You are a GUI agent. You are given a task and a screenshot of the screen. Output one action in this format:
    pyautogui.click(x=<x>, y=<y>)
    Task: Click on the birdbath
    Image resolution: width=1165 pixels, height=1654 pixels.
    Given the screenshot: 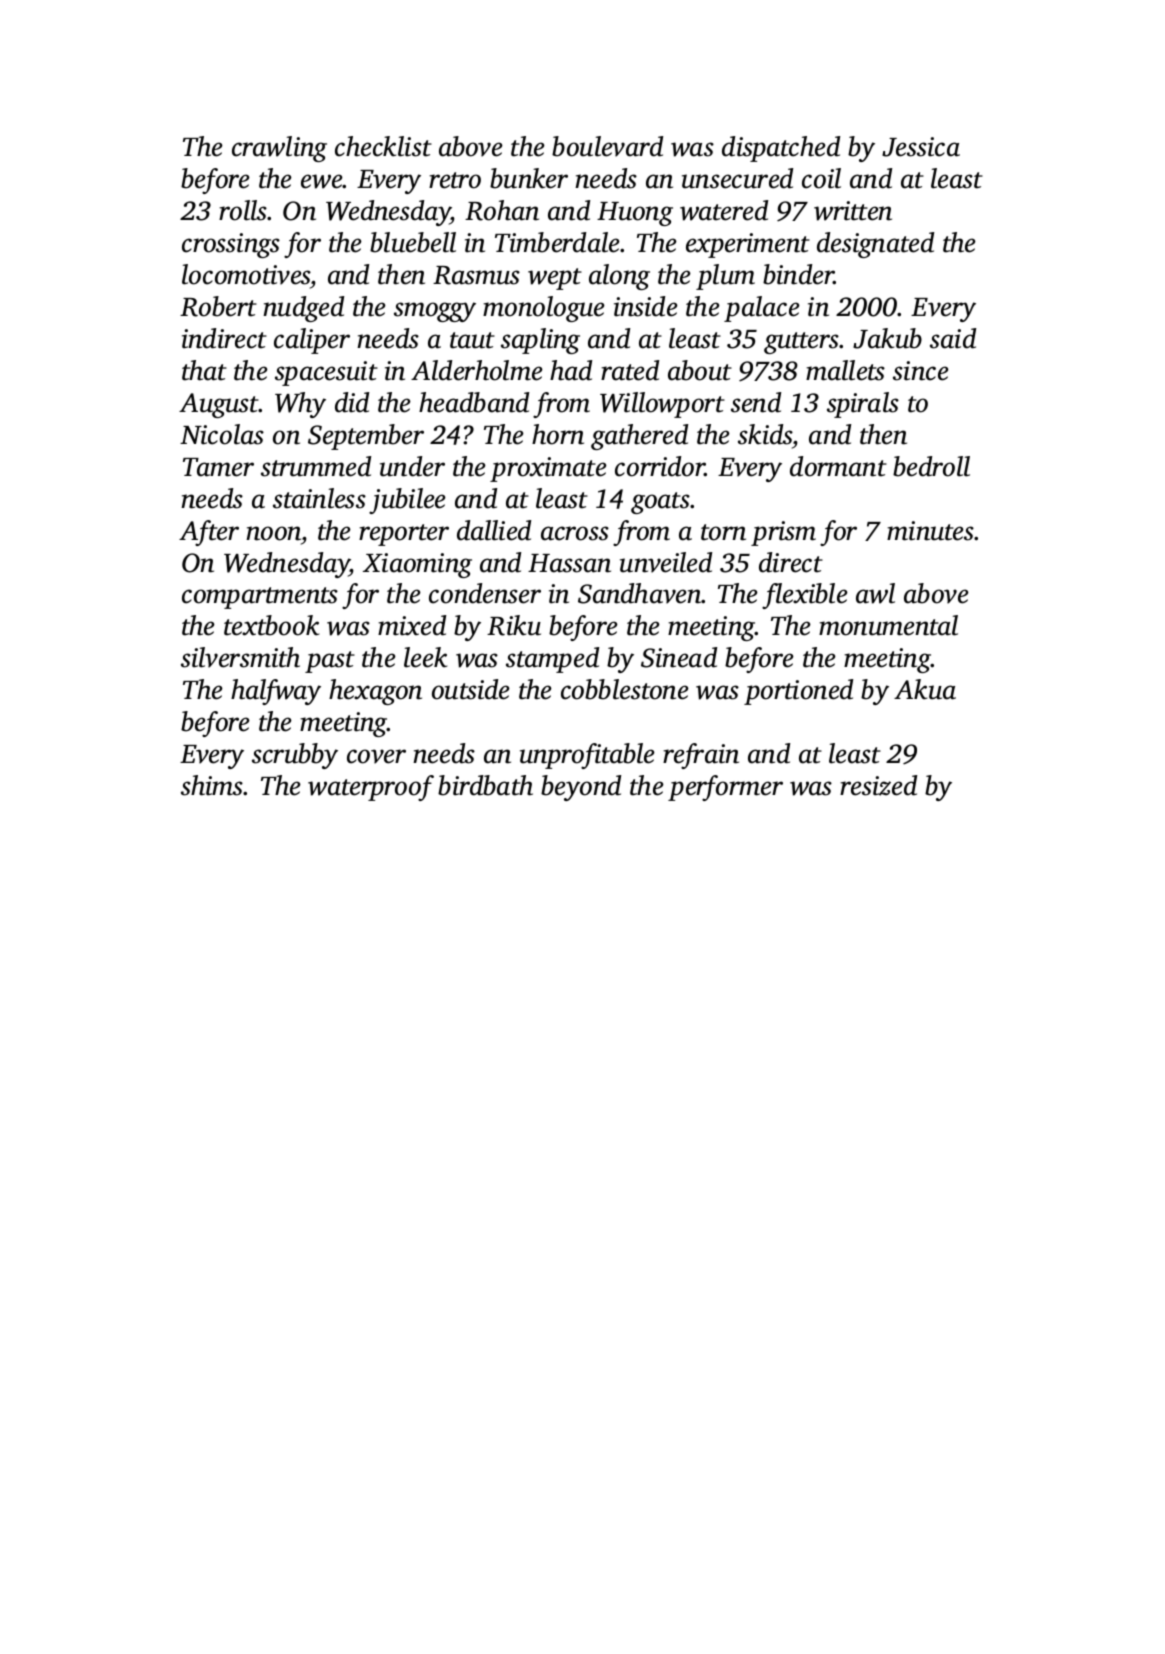 What is the action you would take?
    pyautogui.click(x=485, y=785)
